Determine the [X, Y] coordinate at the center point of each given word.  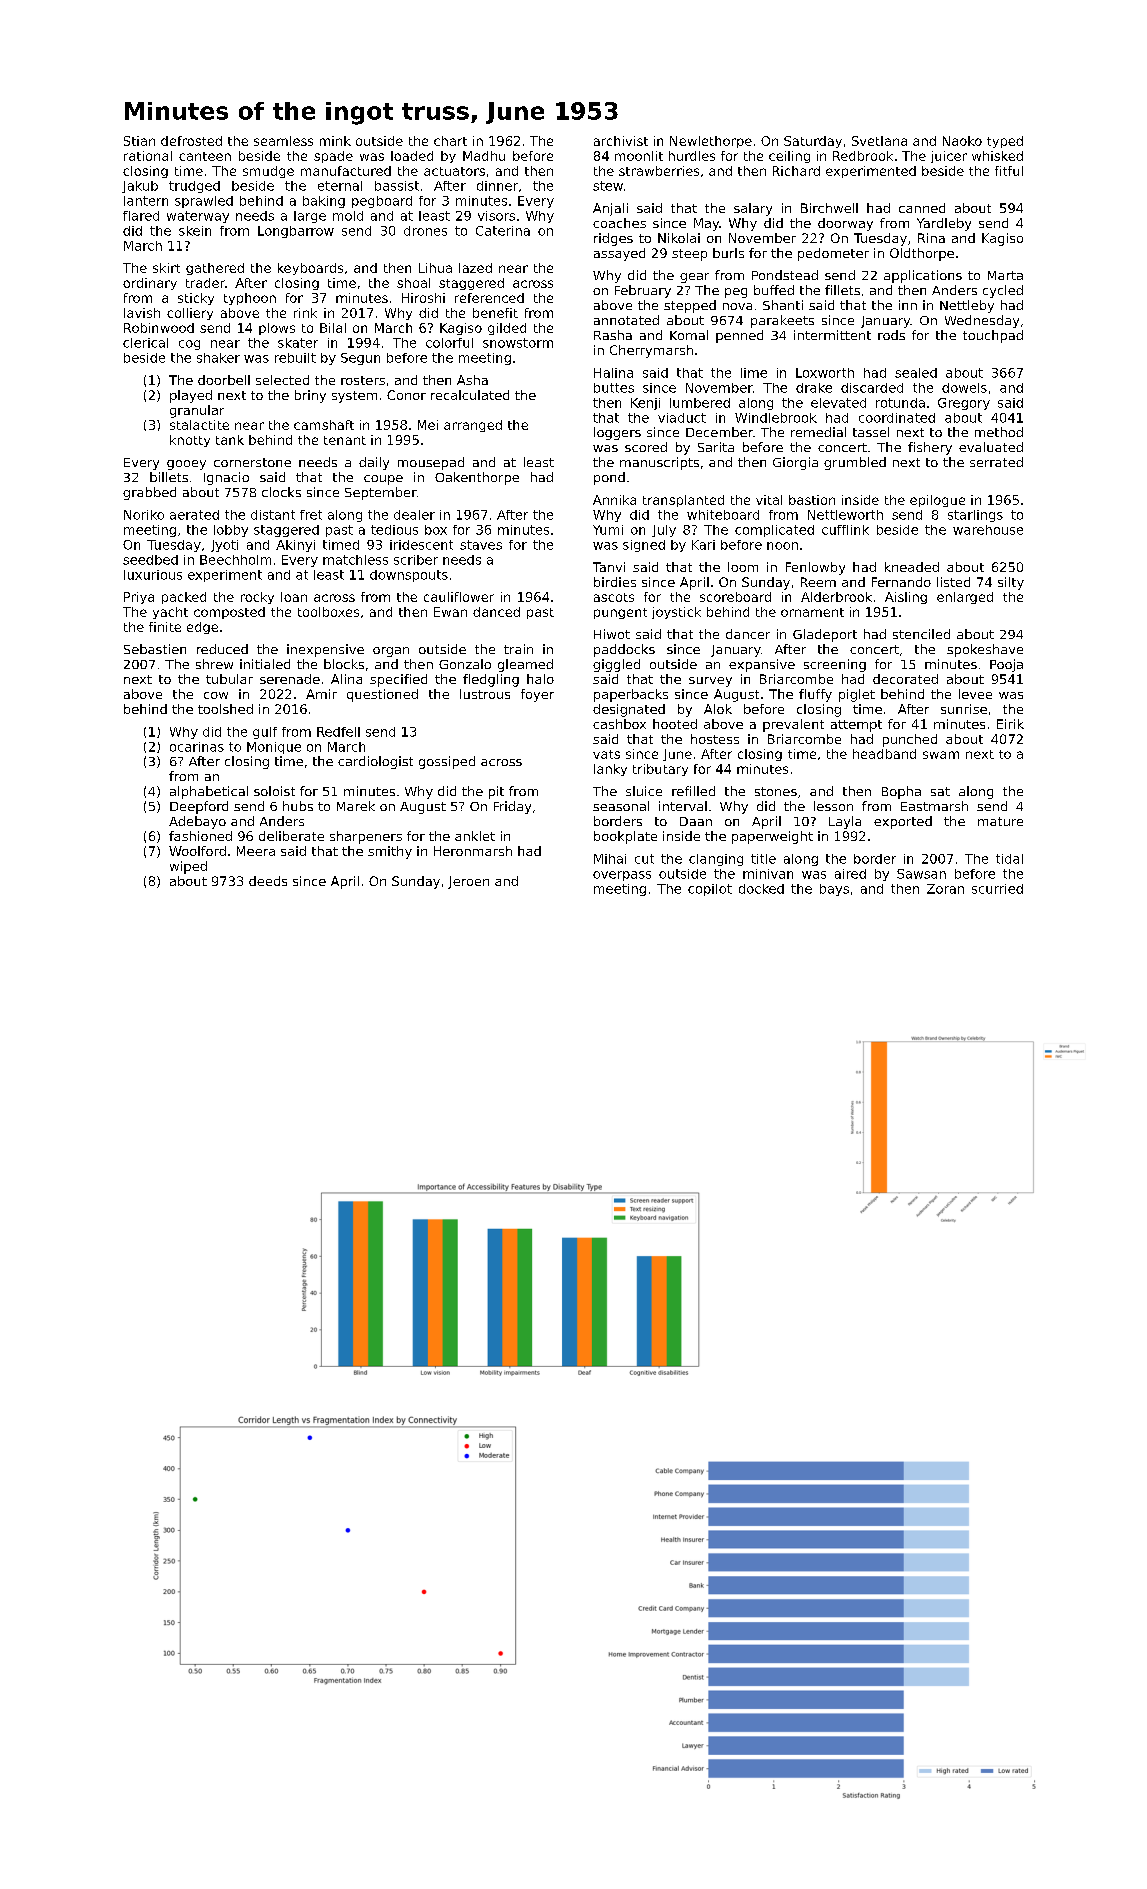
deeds [268, 881]
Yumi [608, 530]
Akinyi [295, 546]
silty [1011, 583]
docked [761, 889]
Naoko [962, 141]
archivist [621, 141]
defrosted [191, 141]
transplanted [683, 501]
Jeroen [468, 882]
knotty [190, 441]
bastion [812, 500]
